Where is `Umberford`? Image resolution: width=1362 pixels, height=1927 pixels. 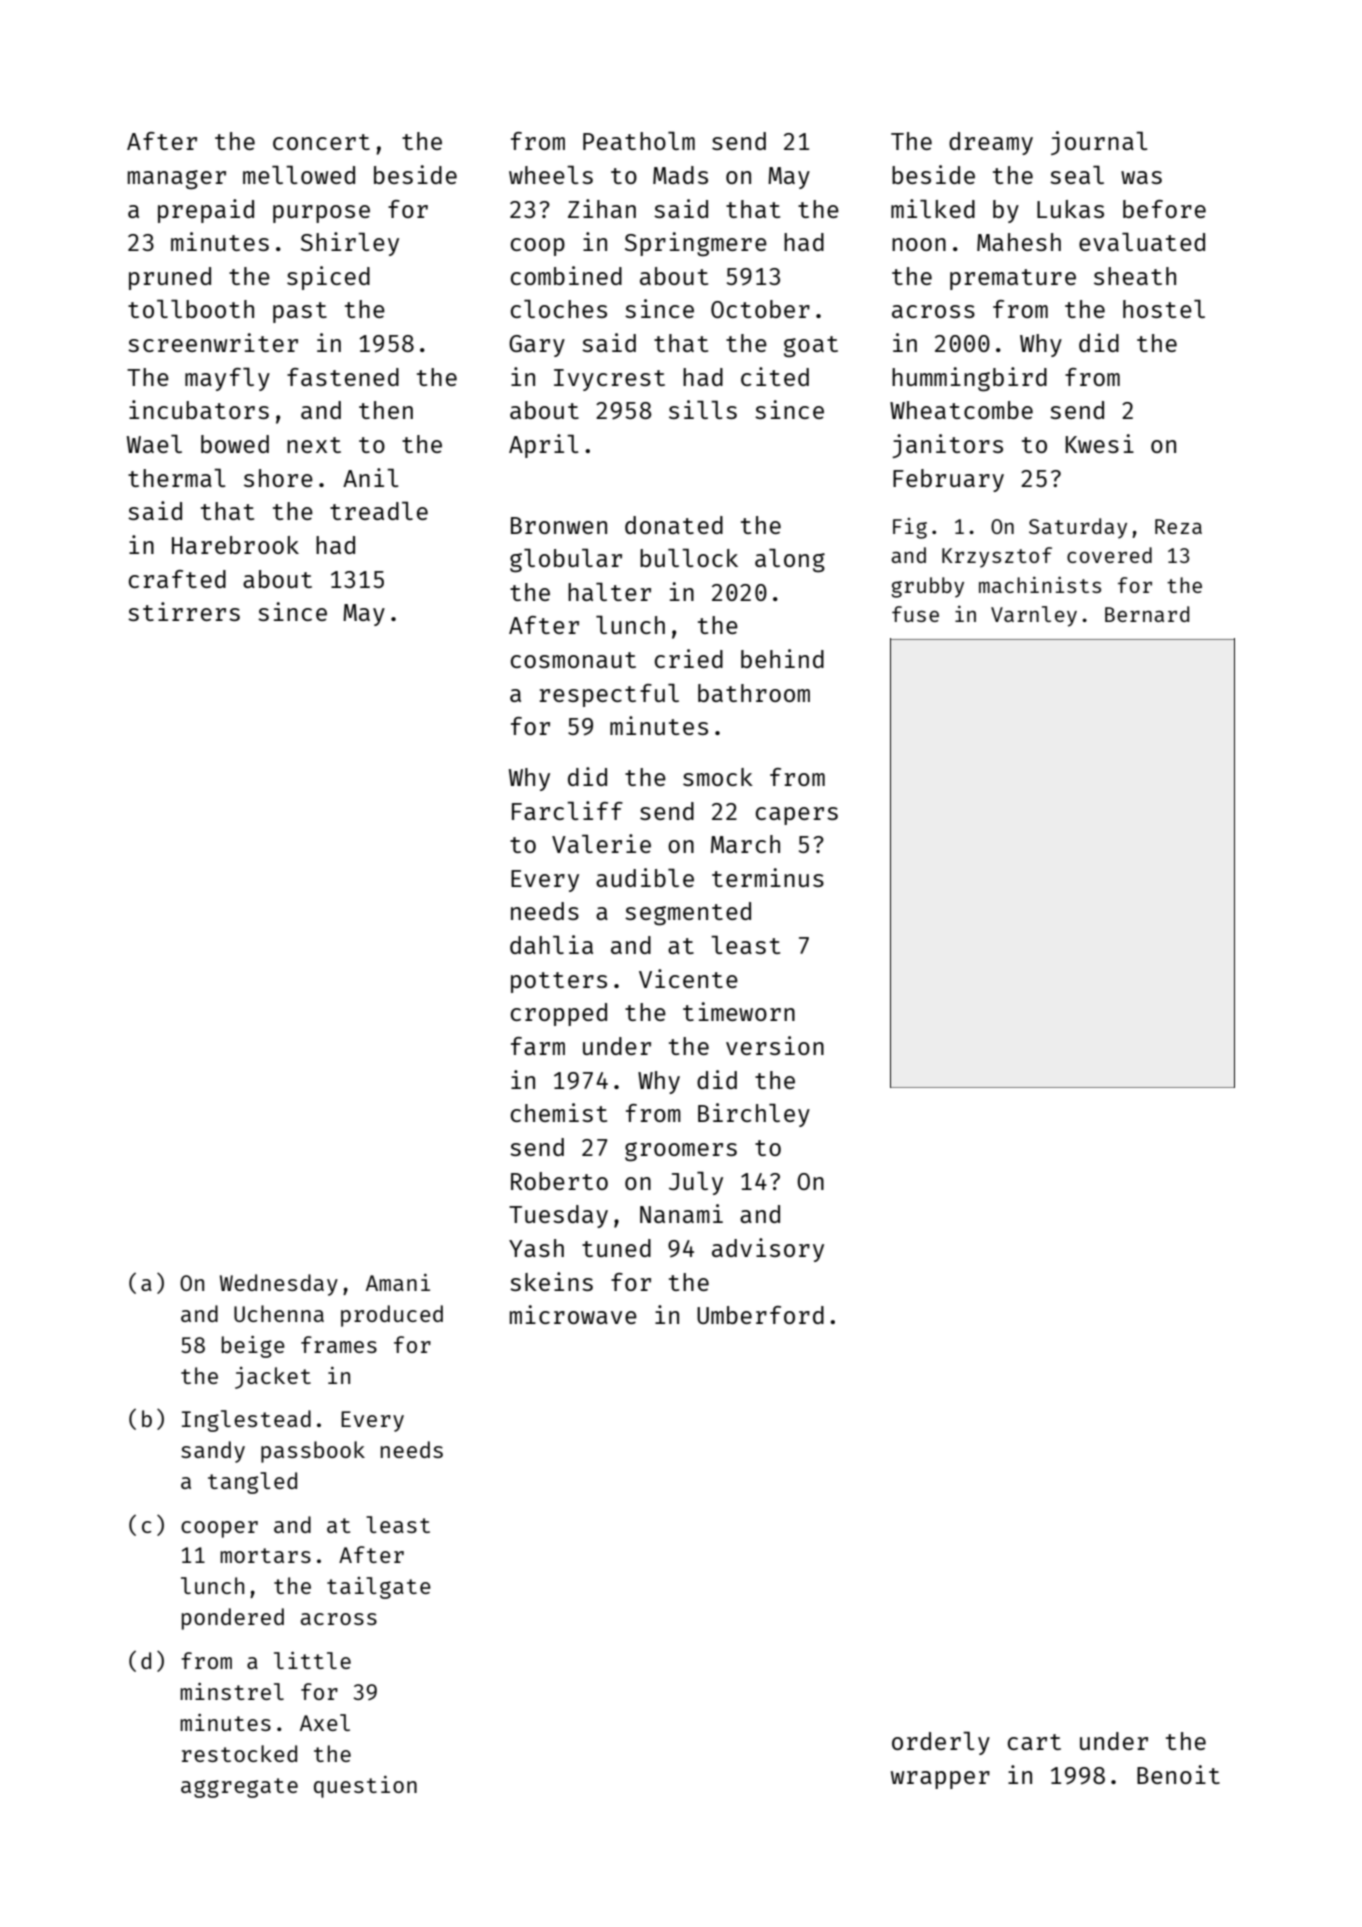
Umberford is located at coordinates (760, 1315).
